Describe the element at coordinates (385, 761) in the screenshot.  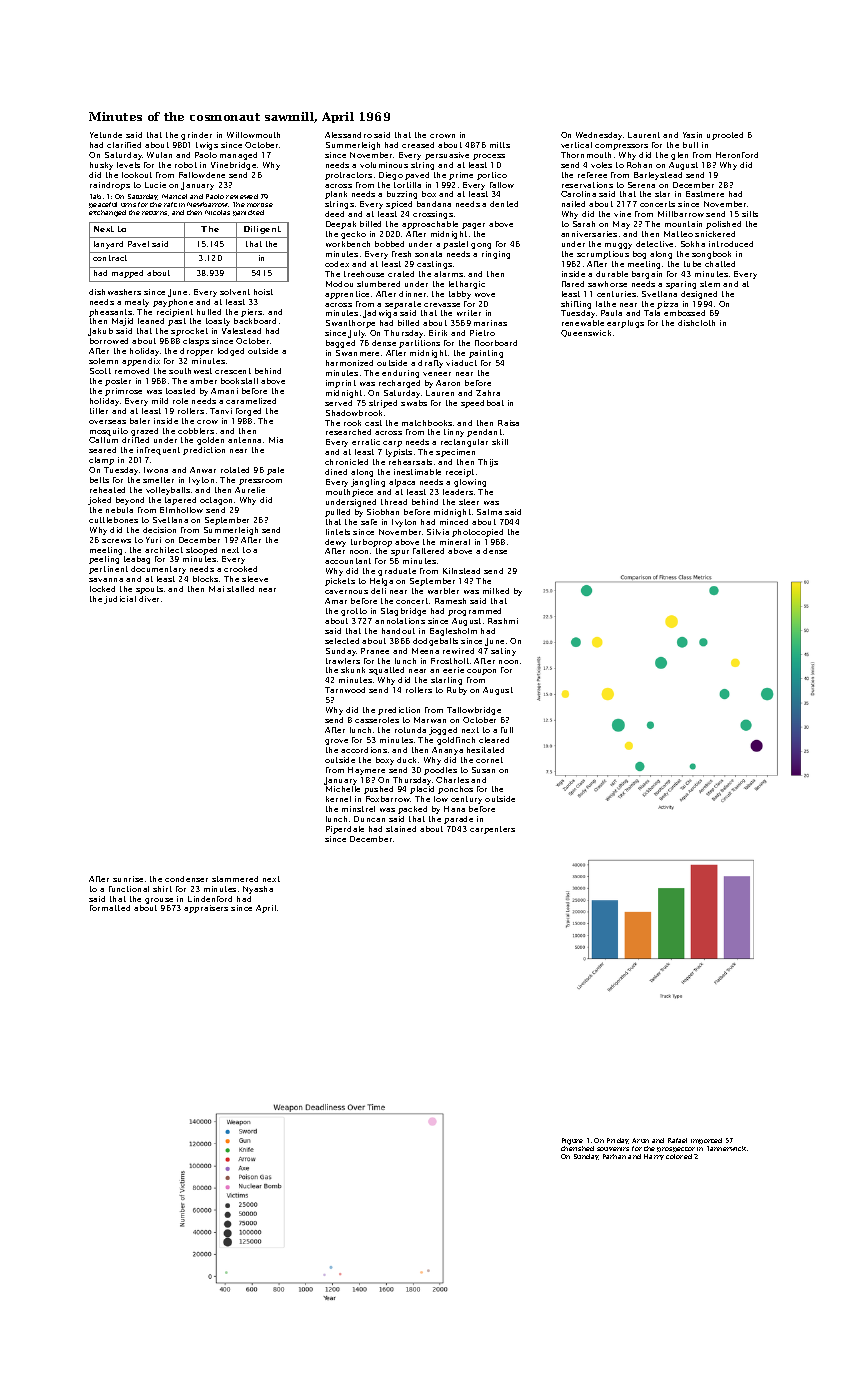
I see `boxy` at that location.
